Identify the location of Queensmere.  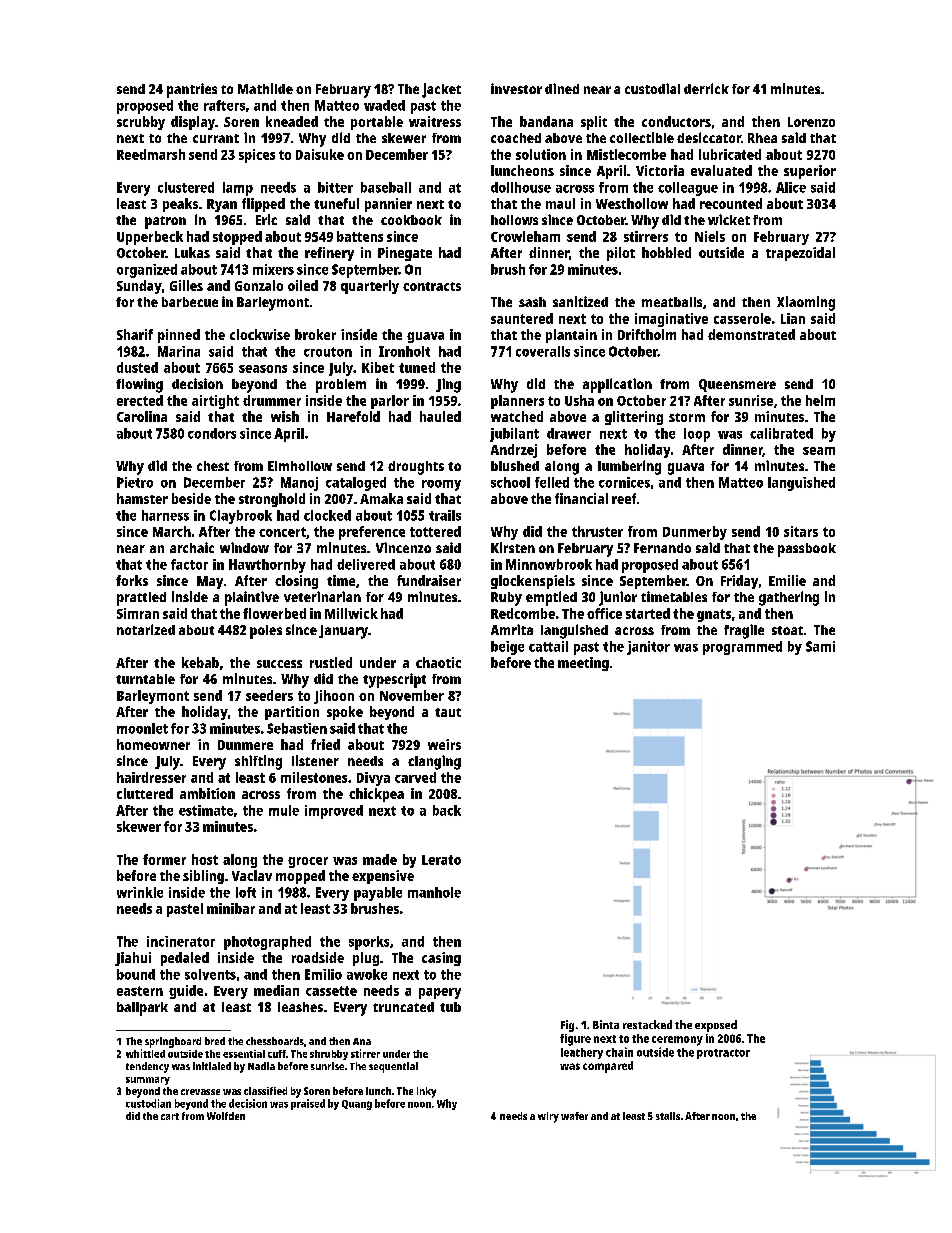
(737, 385).
